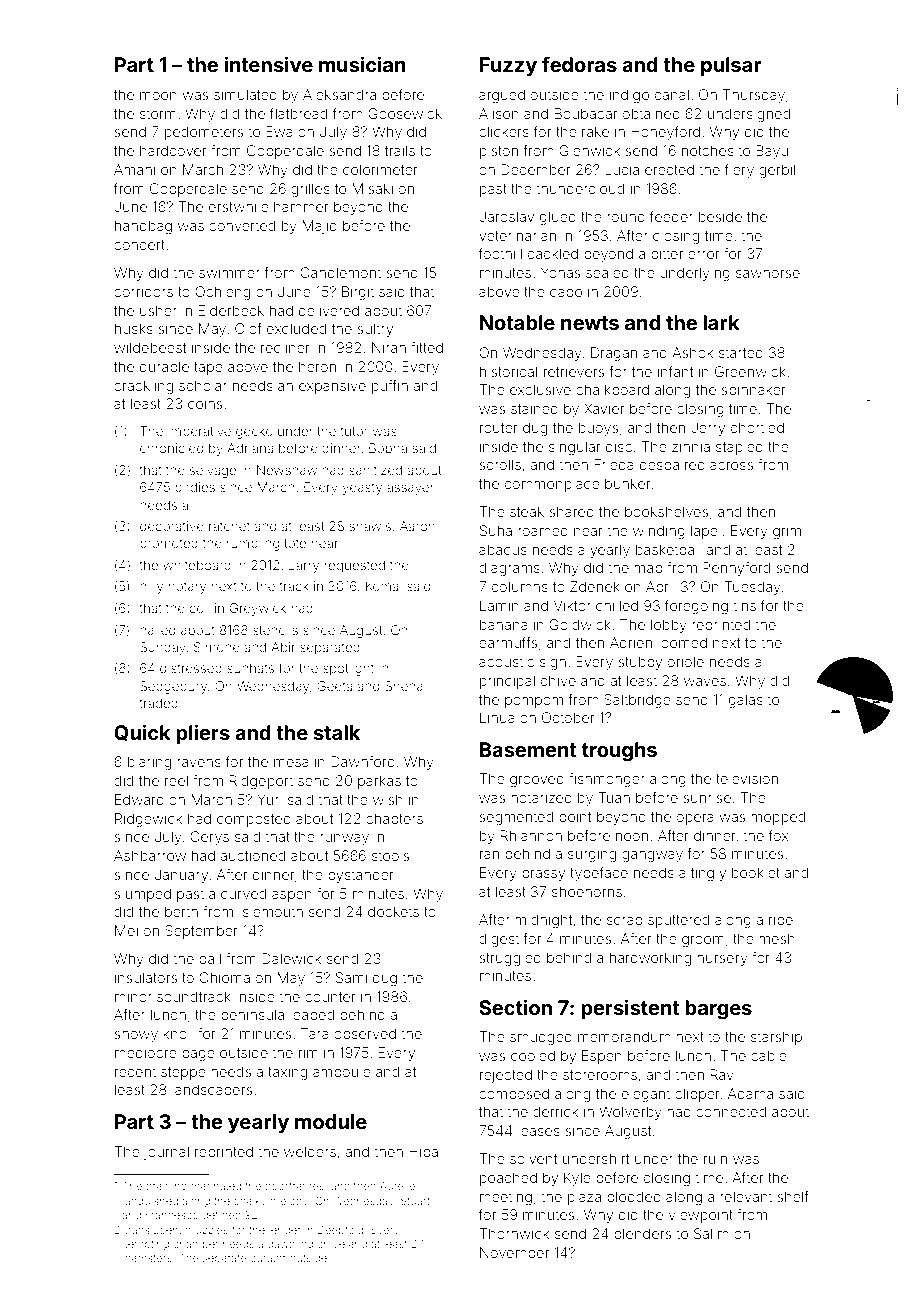 The width and height of the screenshot is (924, 1308). I want to click on memorandum, so click(624, 1036).
